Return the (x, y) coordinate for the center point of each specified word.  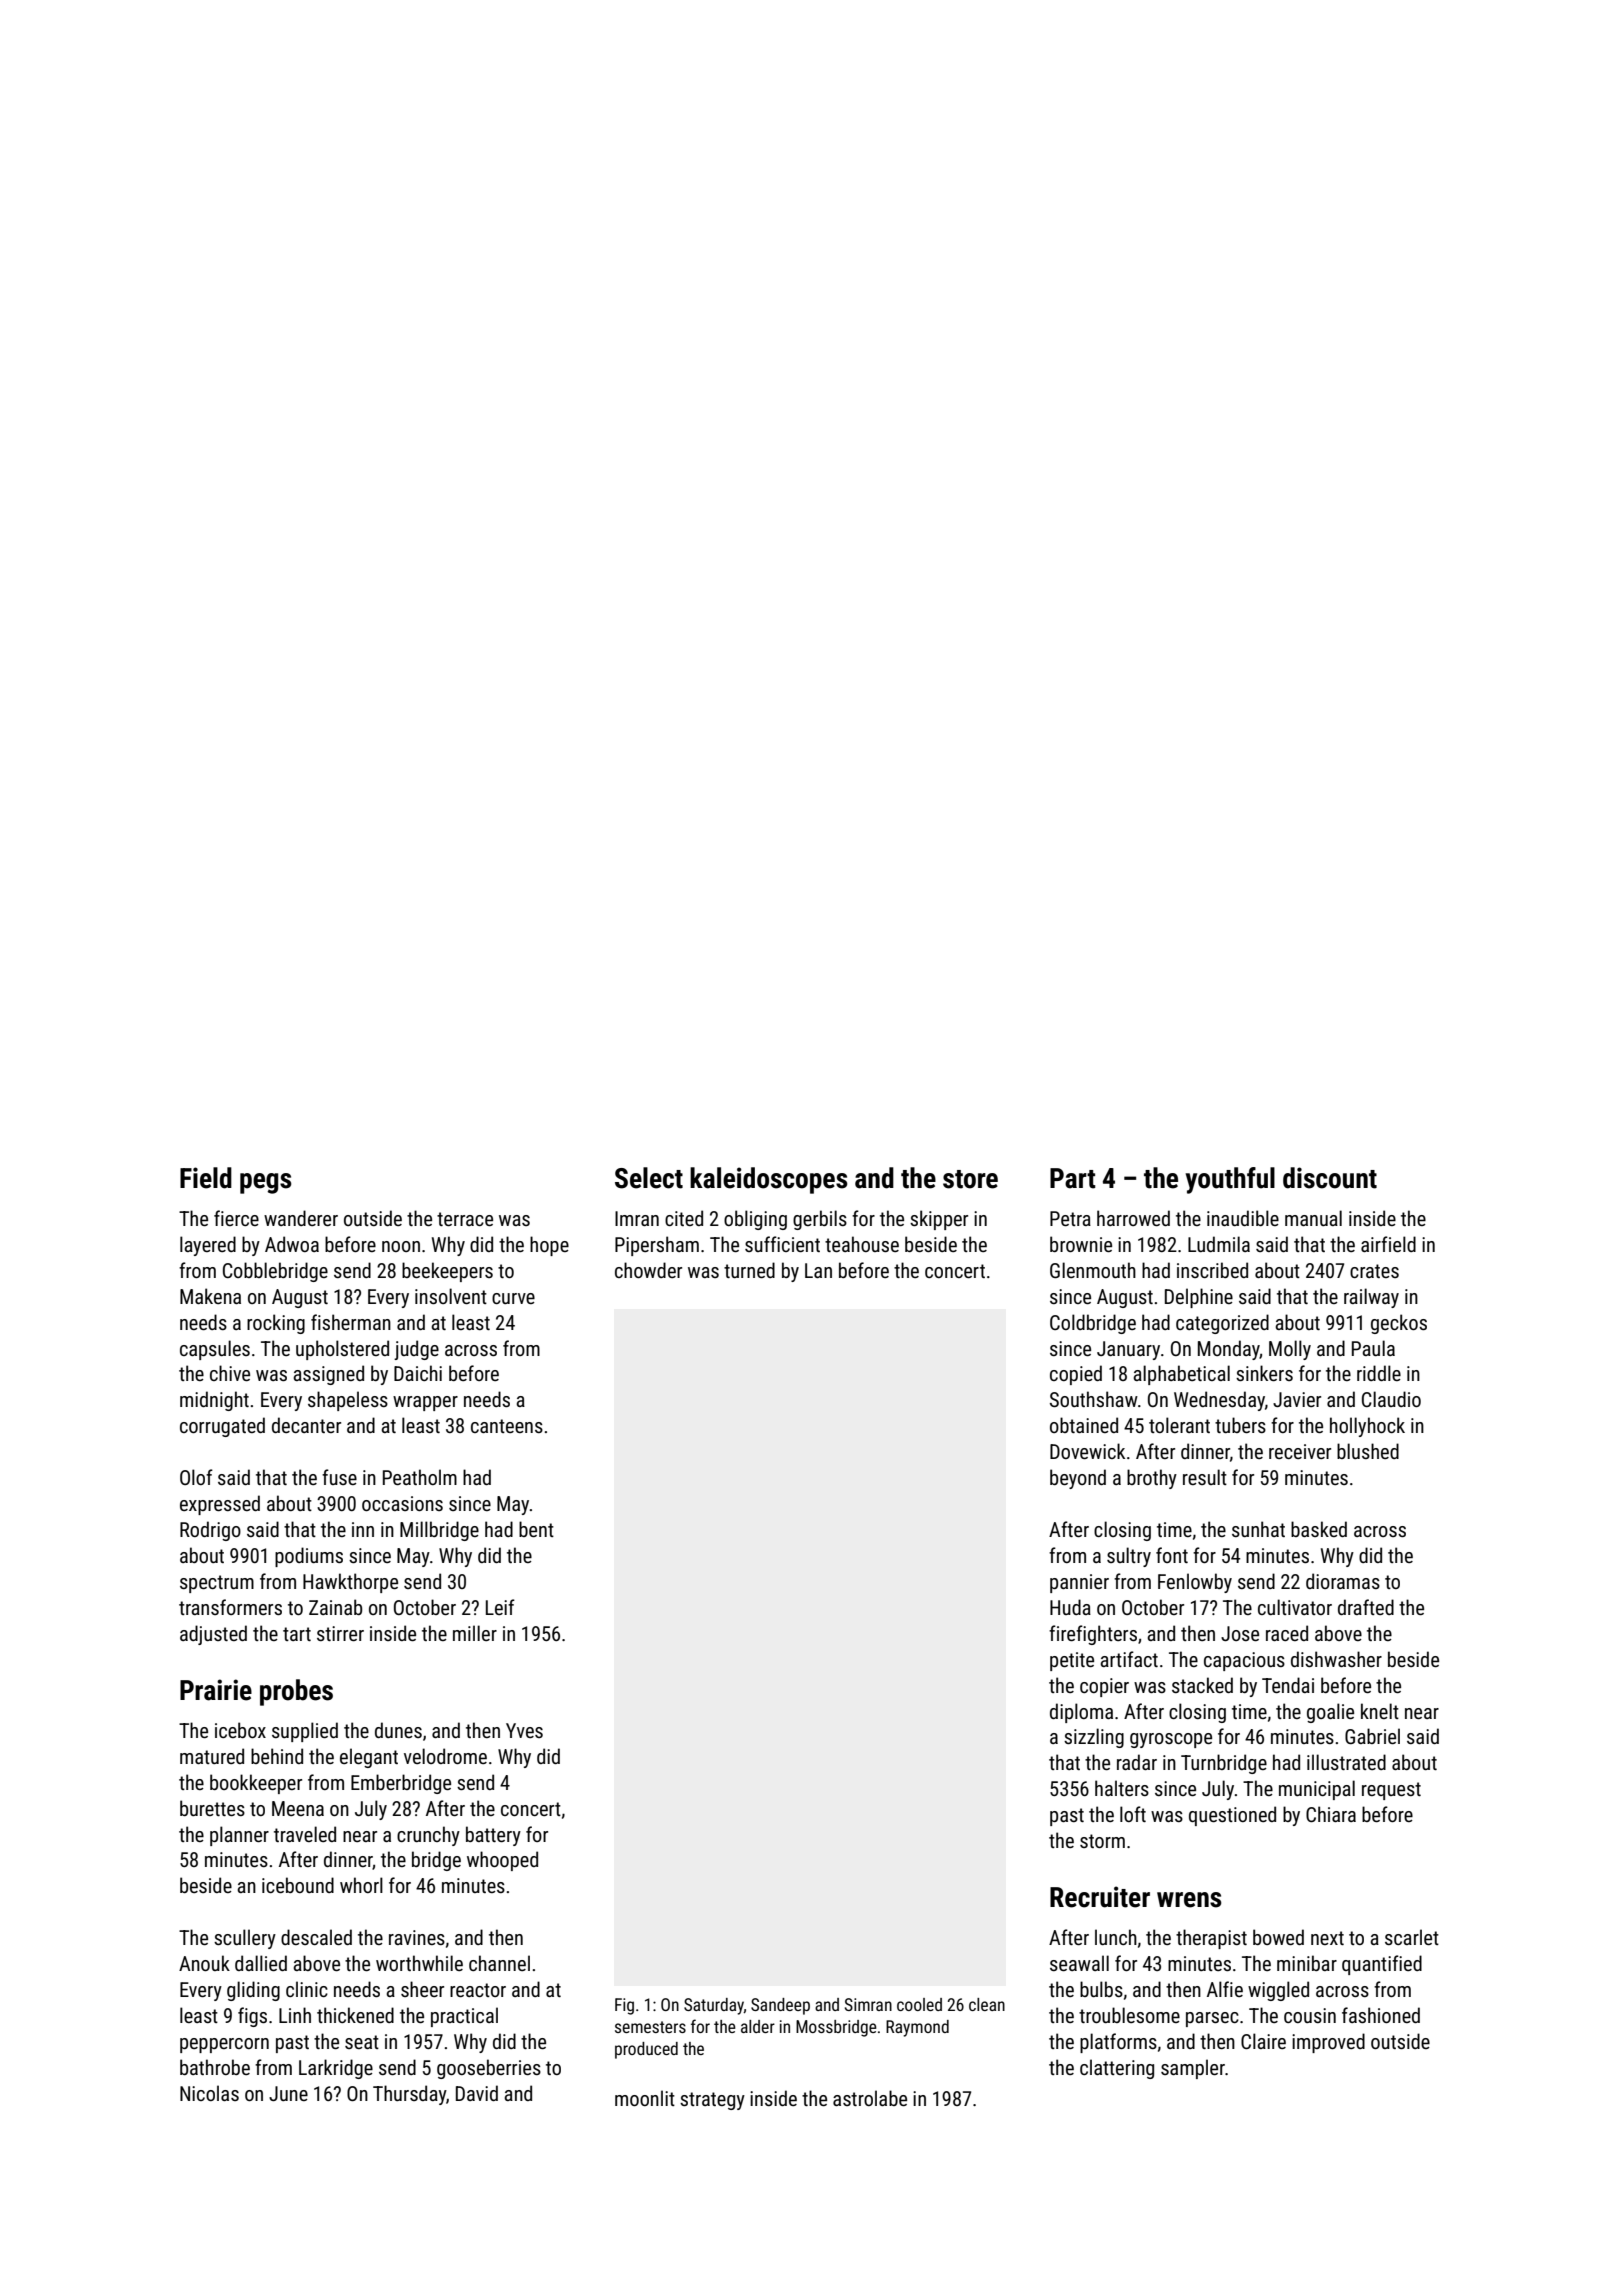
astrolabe (870, 2098)
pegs (266, 1183)
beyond (1078, 1479)
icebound (298, 1885)
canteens (507, 1426)
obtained (1084, 1425)
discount (1330, 1178)
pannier (1079, 1583)
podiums (309, 1557)
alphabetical (1181, 1375)
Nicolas (209, 2093)
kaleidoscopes (769, 1180)
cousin (1310, 2015)
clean (987, 2004)
